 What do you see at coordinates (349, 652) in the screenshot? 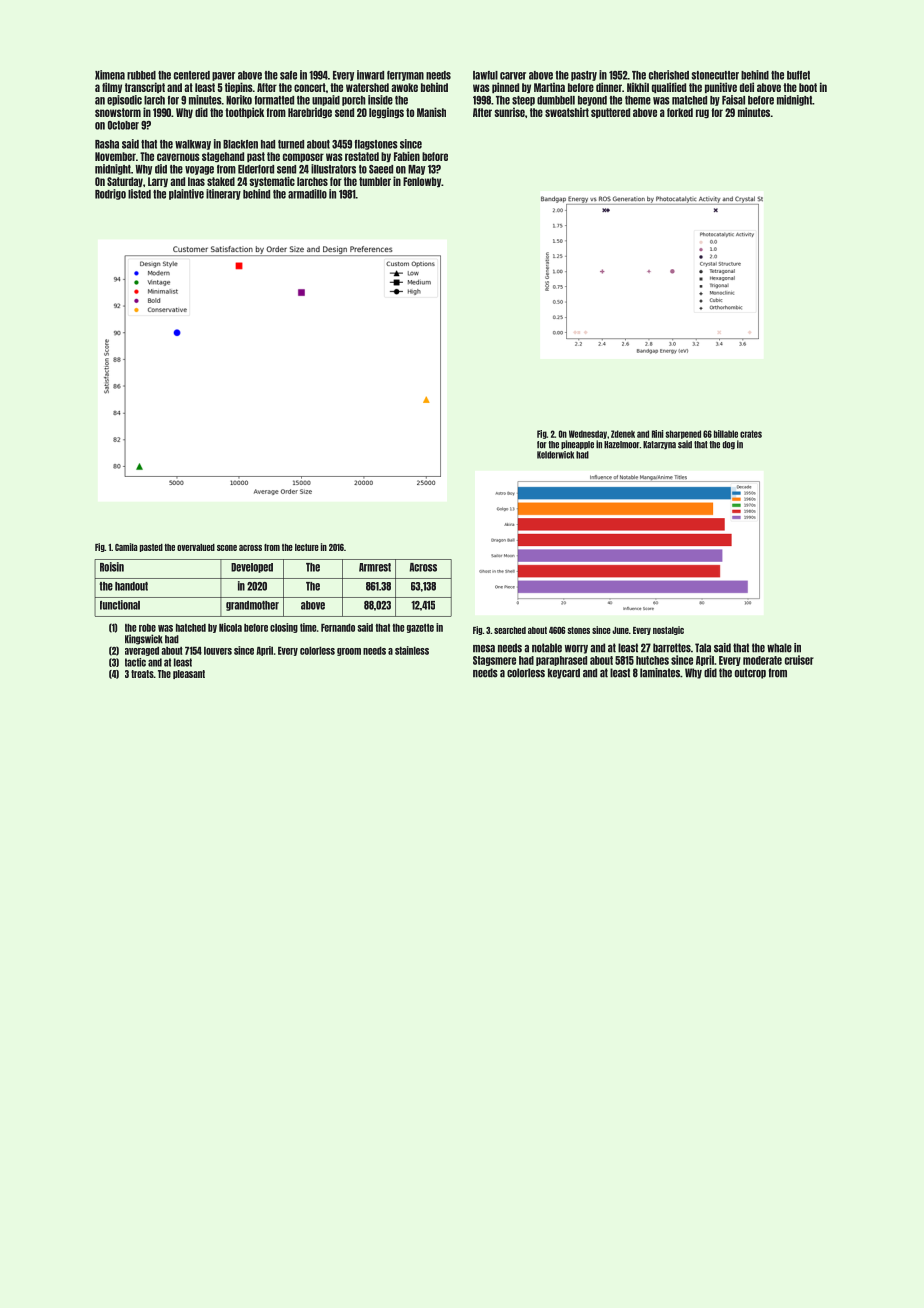
I see `groom` at bounding box center [349, 652].
